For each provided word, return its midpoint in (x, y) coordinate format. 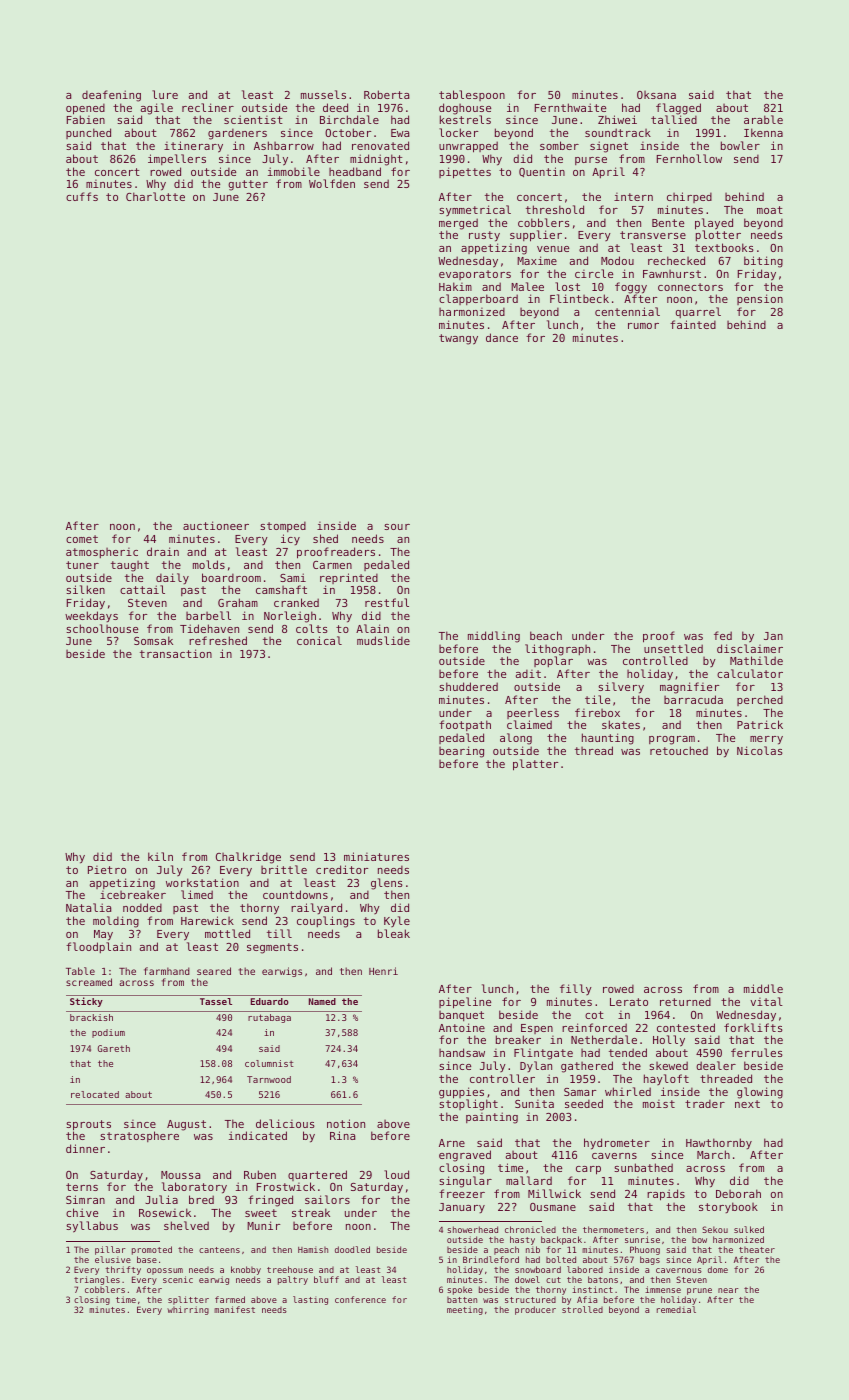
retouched (679, 750)
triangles (97, 1280)
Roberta (386, 94)
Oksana (656, 95)
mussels (323, 94)
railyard (316, 908)
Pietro (107, 870)
